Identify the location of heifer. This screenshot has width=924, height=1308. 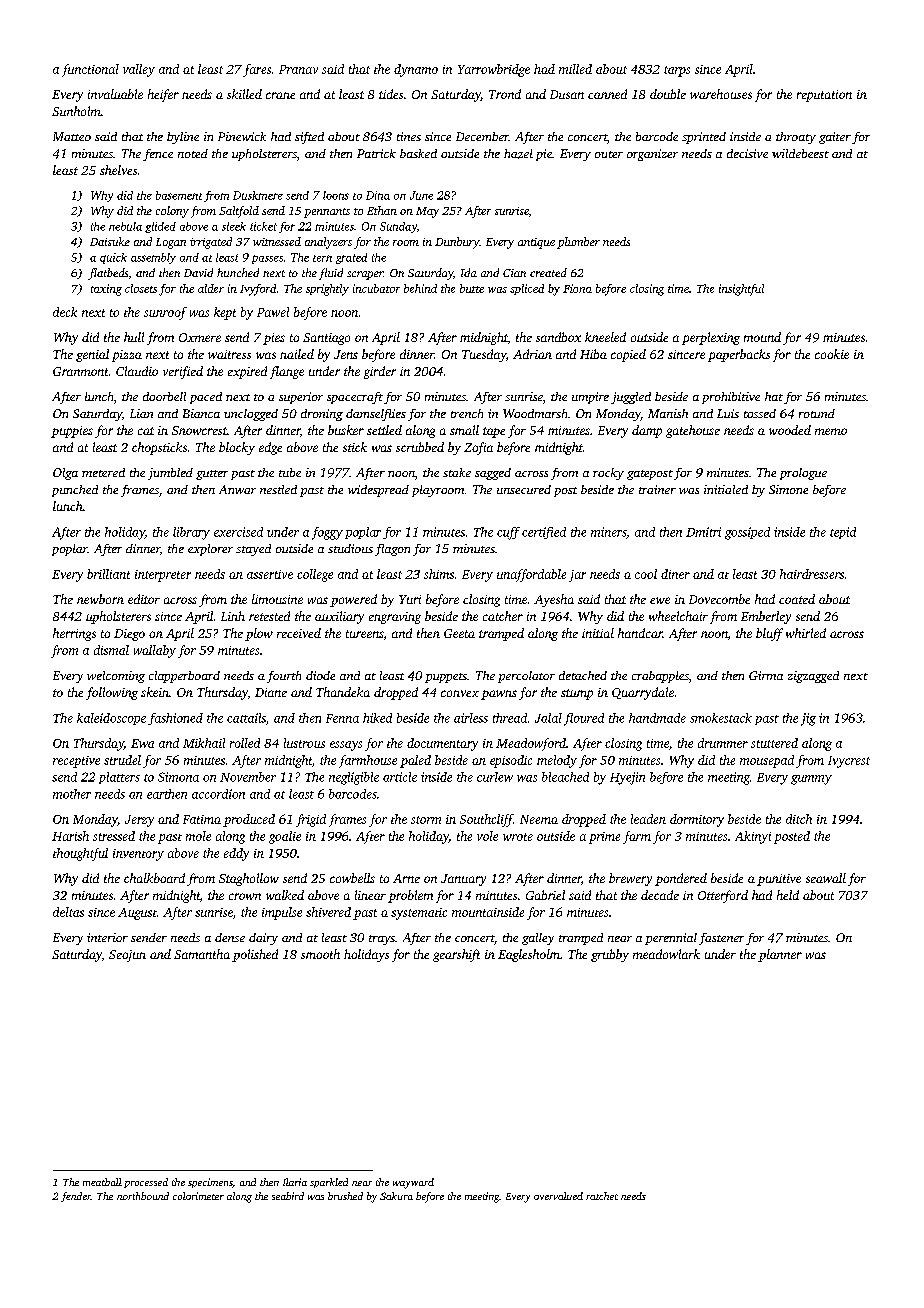
(163, 95).
